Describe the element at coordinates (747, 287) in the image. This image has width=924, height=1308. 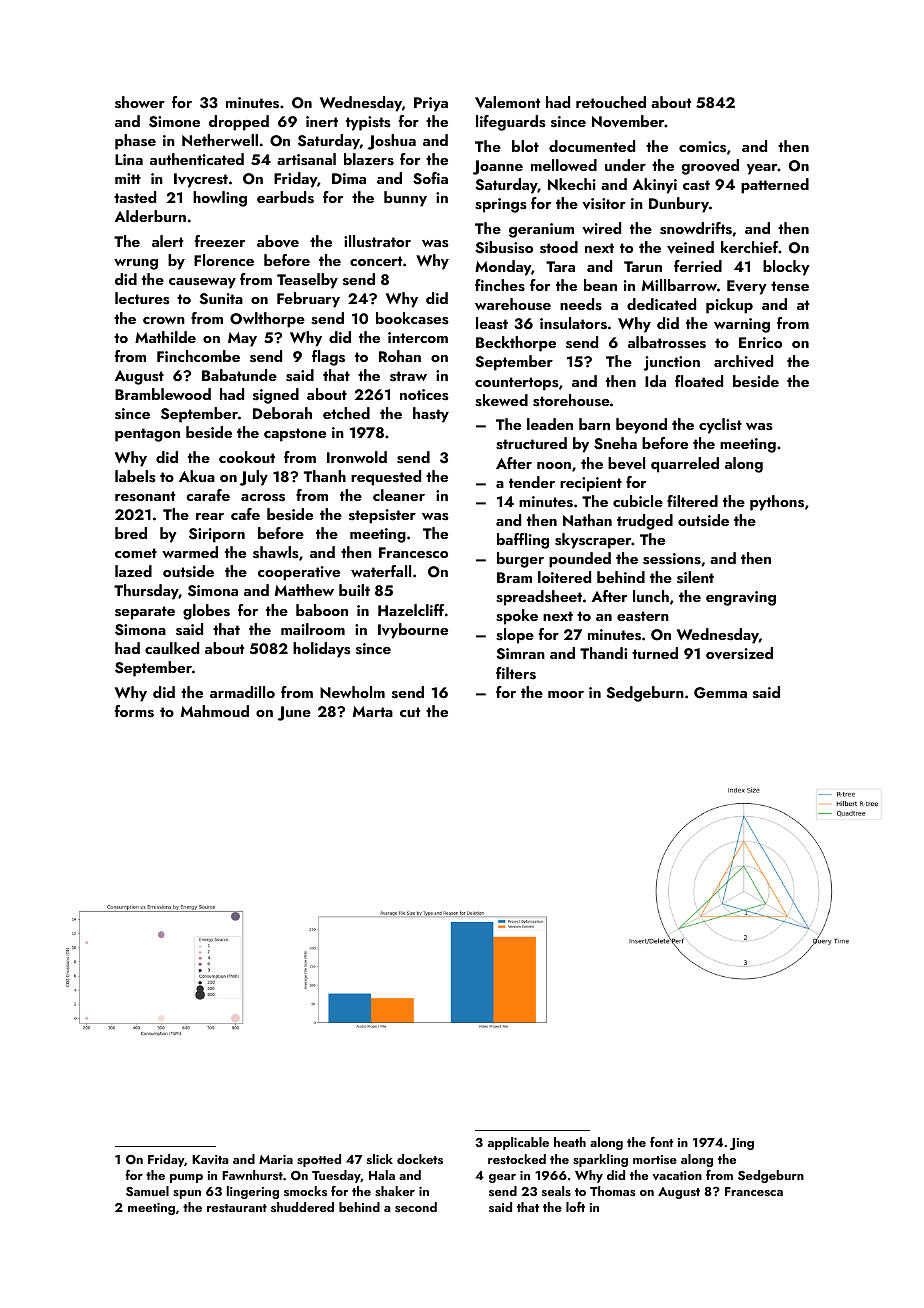
I see `Every` at that location.
